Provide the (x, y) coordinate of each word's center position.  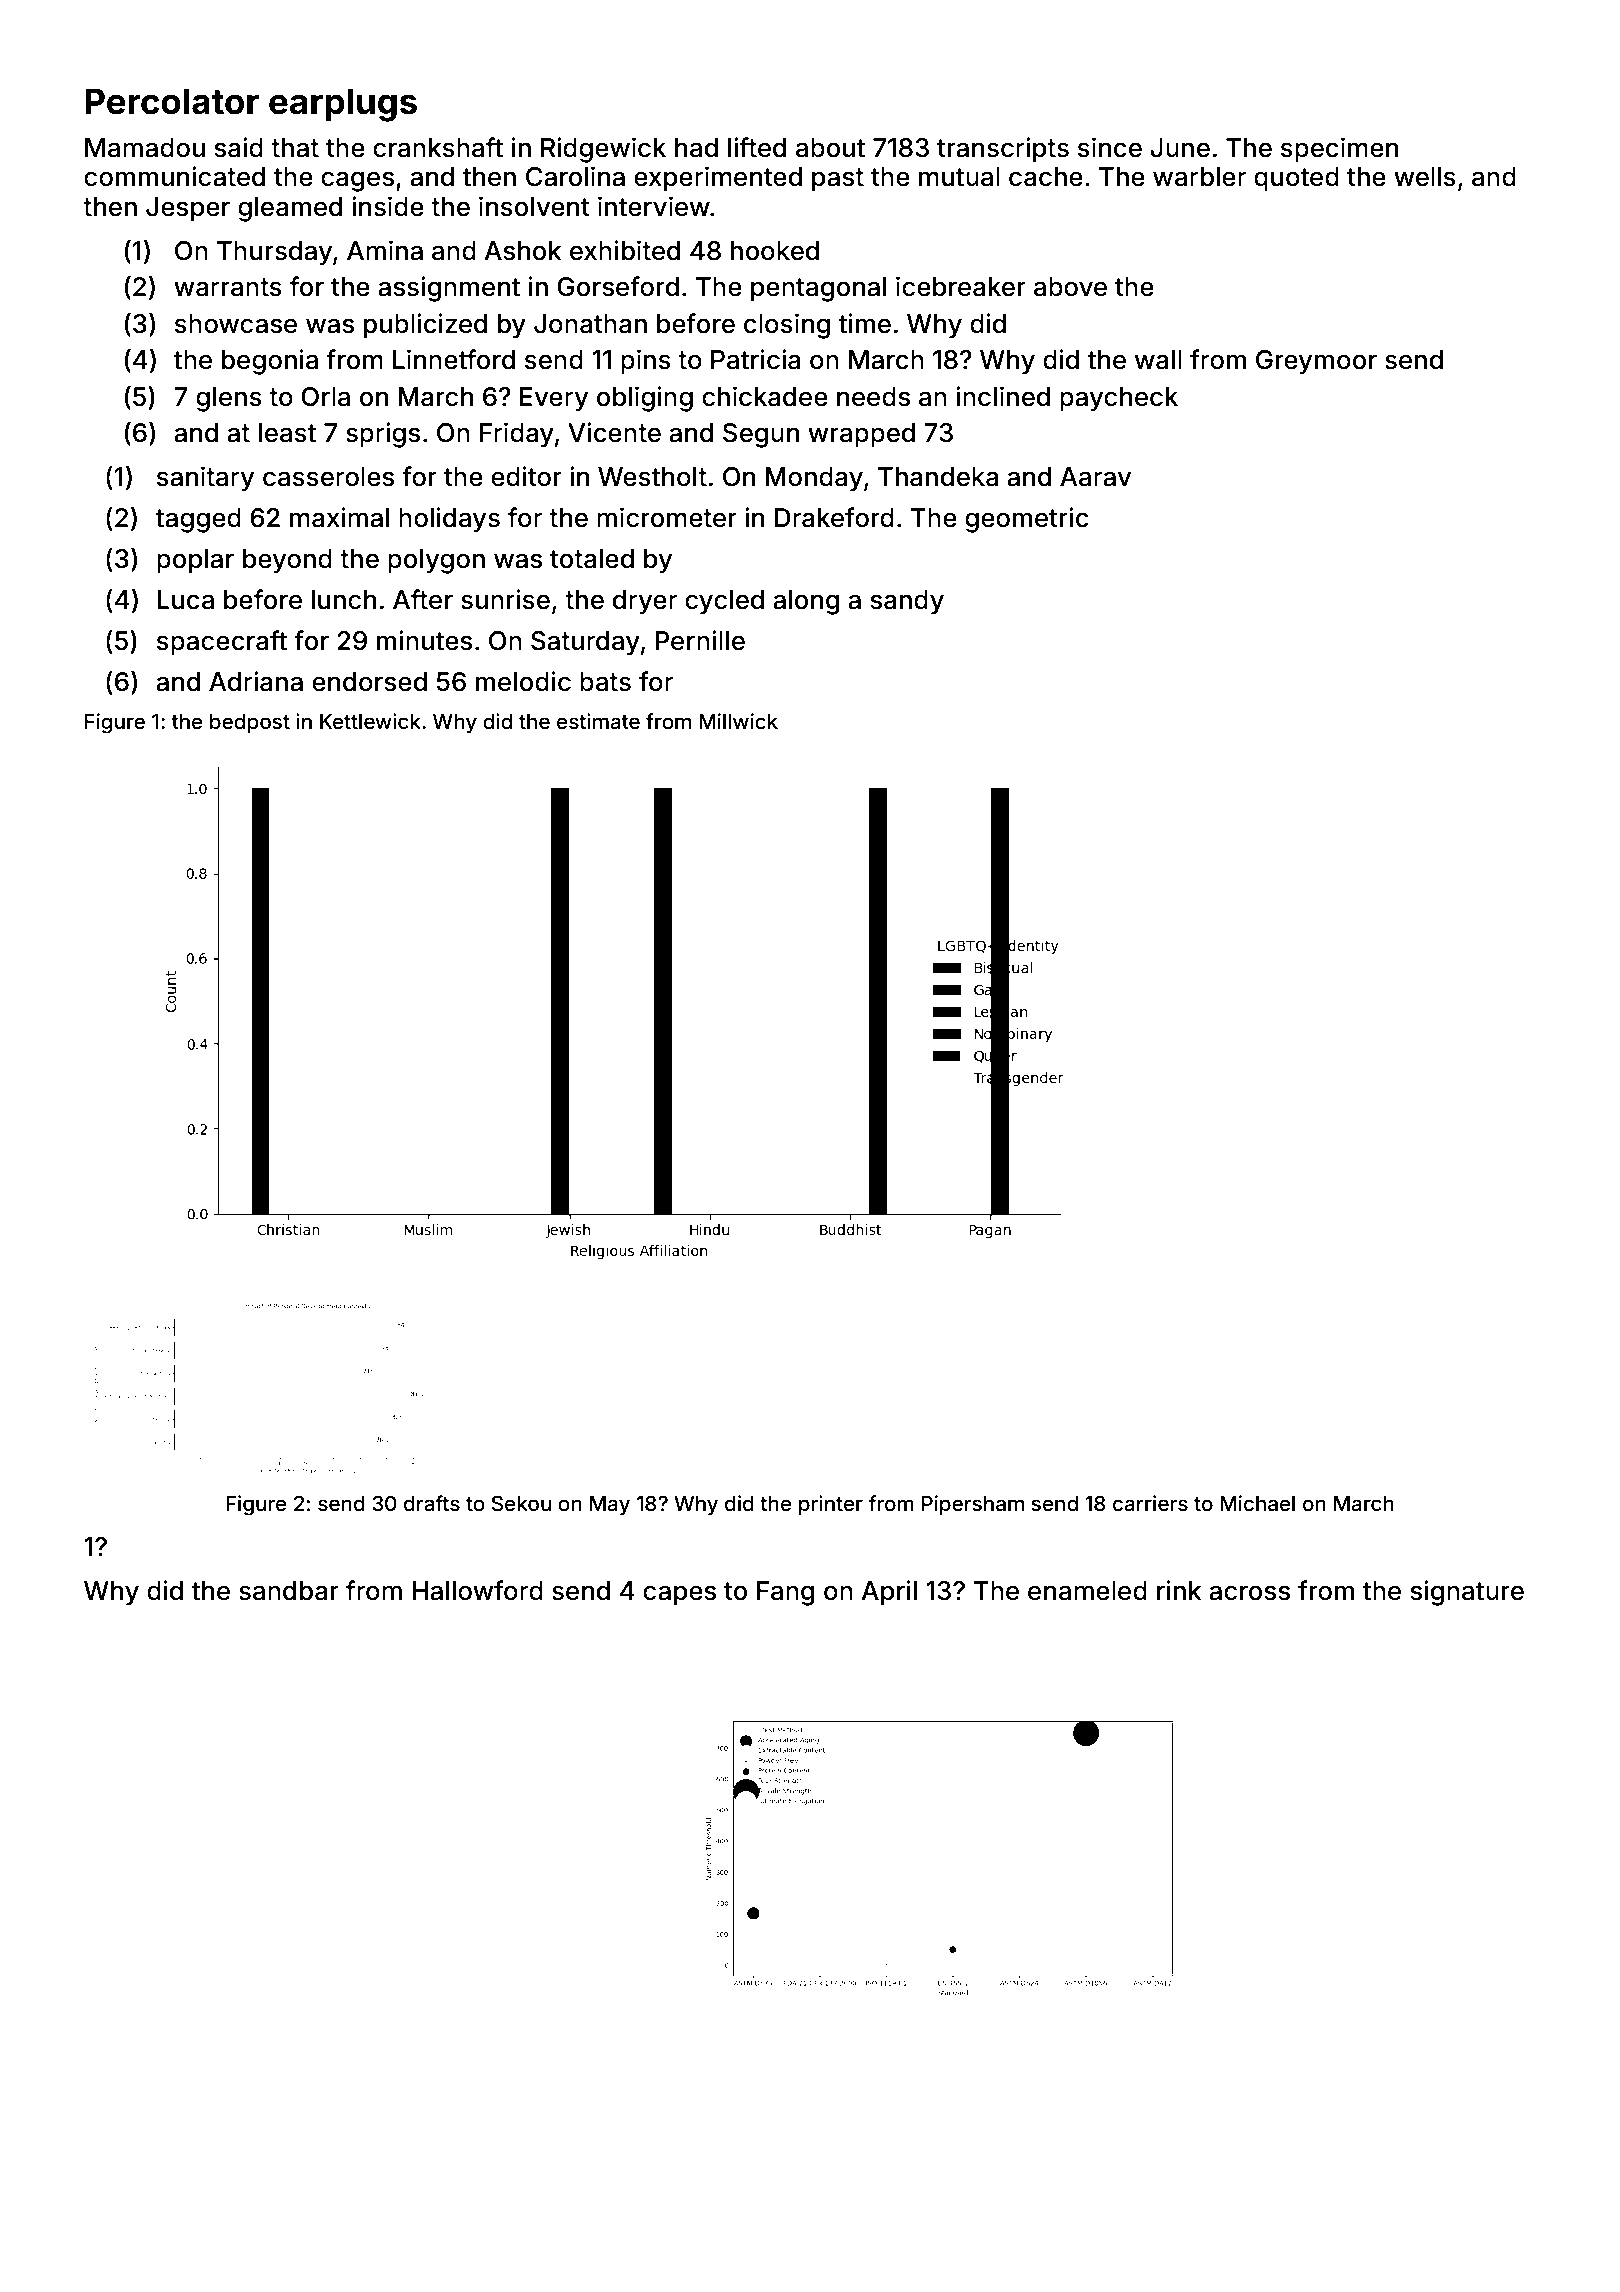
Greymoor (1316, 362)
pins (646, 362)
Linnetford (454, 359)
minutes (424, 640)
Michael (1257, 1503)
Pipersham (973, 1505)
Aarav (1095, 477)
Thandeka (938, 477)
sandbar (289, 1591)
